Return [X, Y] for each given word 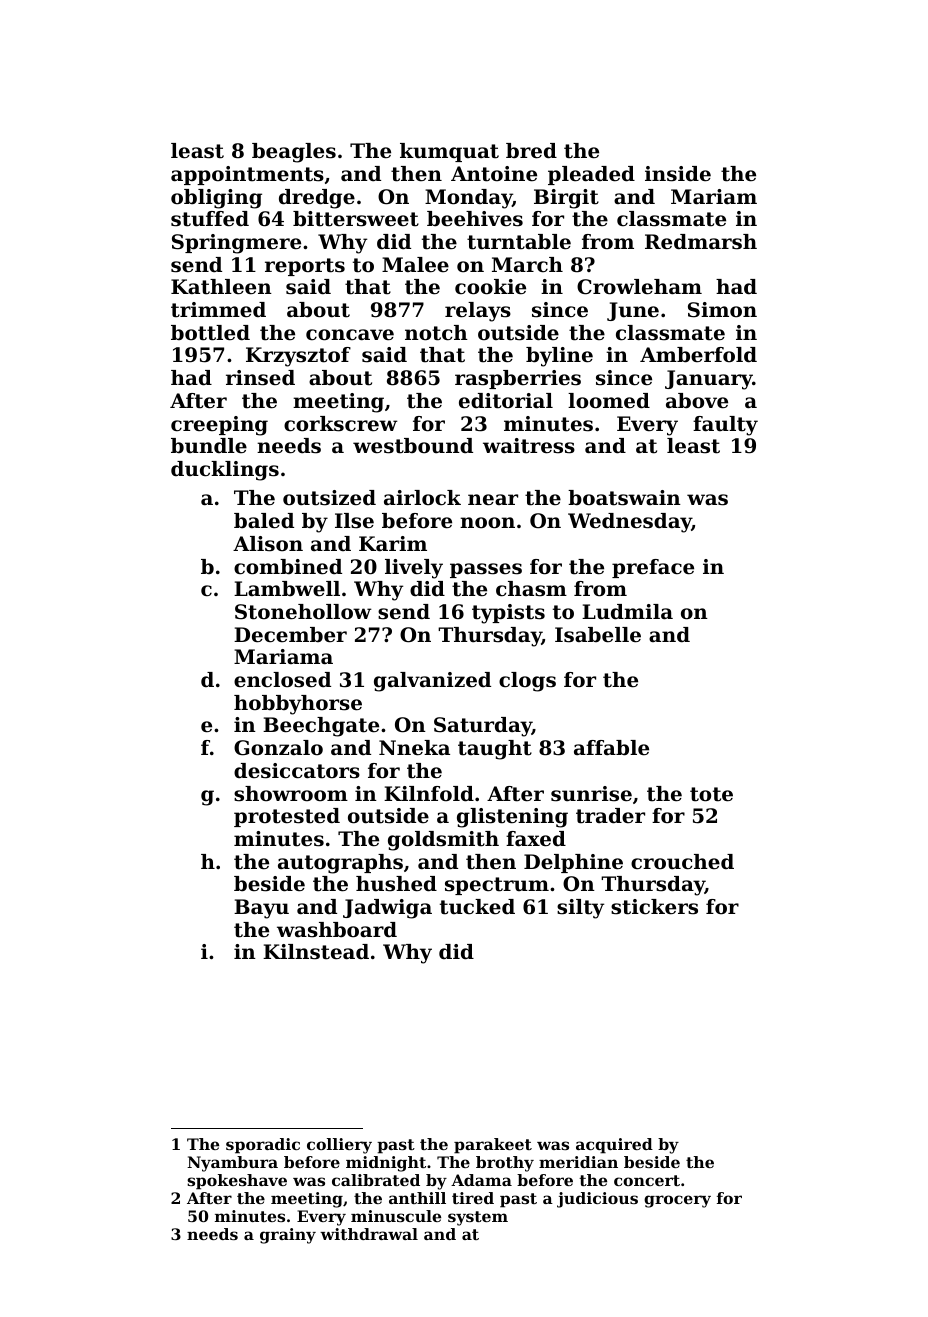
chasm [531, 589]
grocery [677, 1201]
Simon [722, 310]
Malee [415, 265]
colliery [339, 1146]
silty [580, 909]
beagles [294, 153]
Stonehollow [303, 612]
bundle [209, 445]
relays [478, 312]
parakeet [493, 1146]
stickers [654, 907]
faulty [725, 426]
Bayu [261, 909]
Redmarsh [701, 242]
